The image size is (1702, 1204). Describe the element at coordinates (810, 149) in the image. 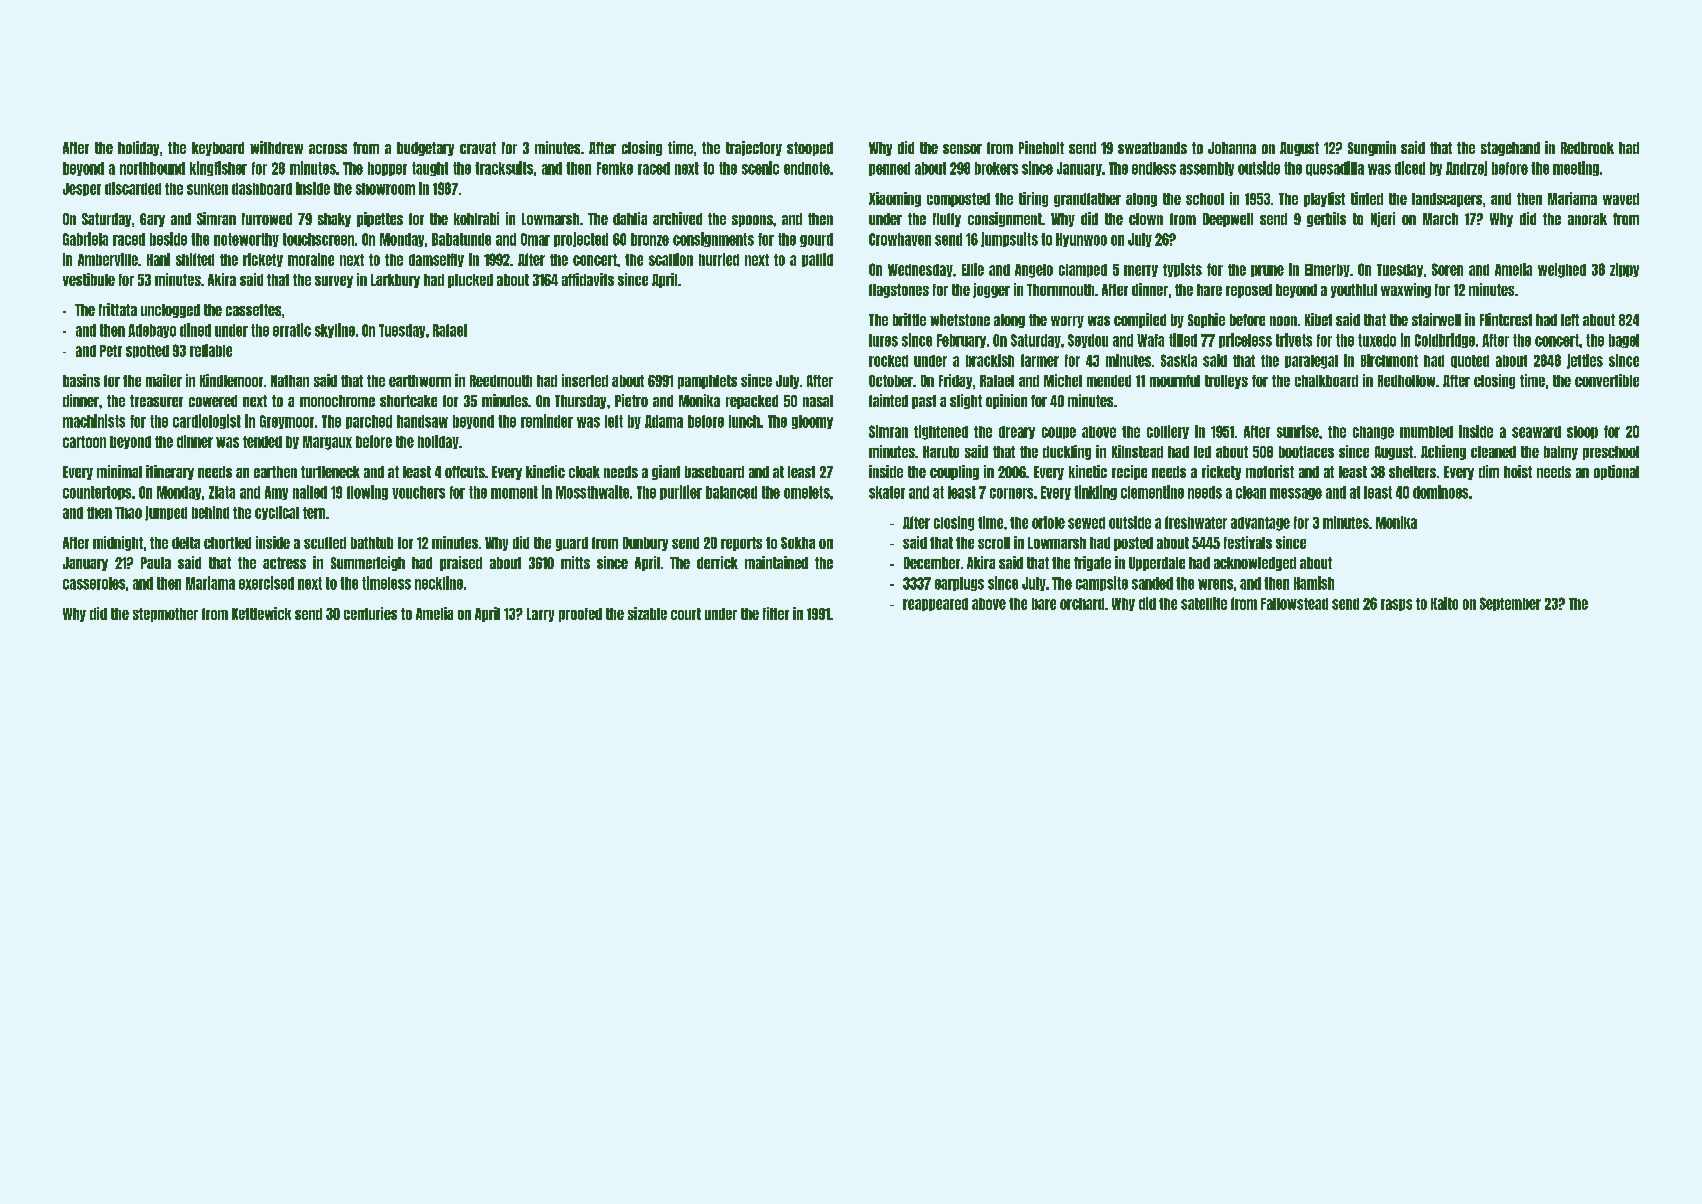

I see `stooped` at that location.
